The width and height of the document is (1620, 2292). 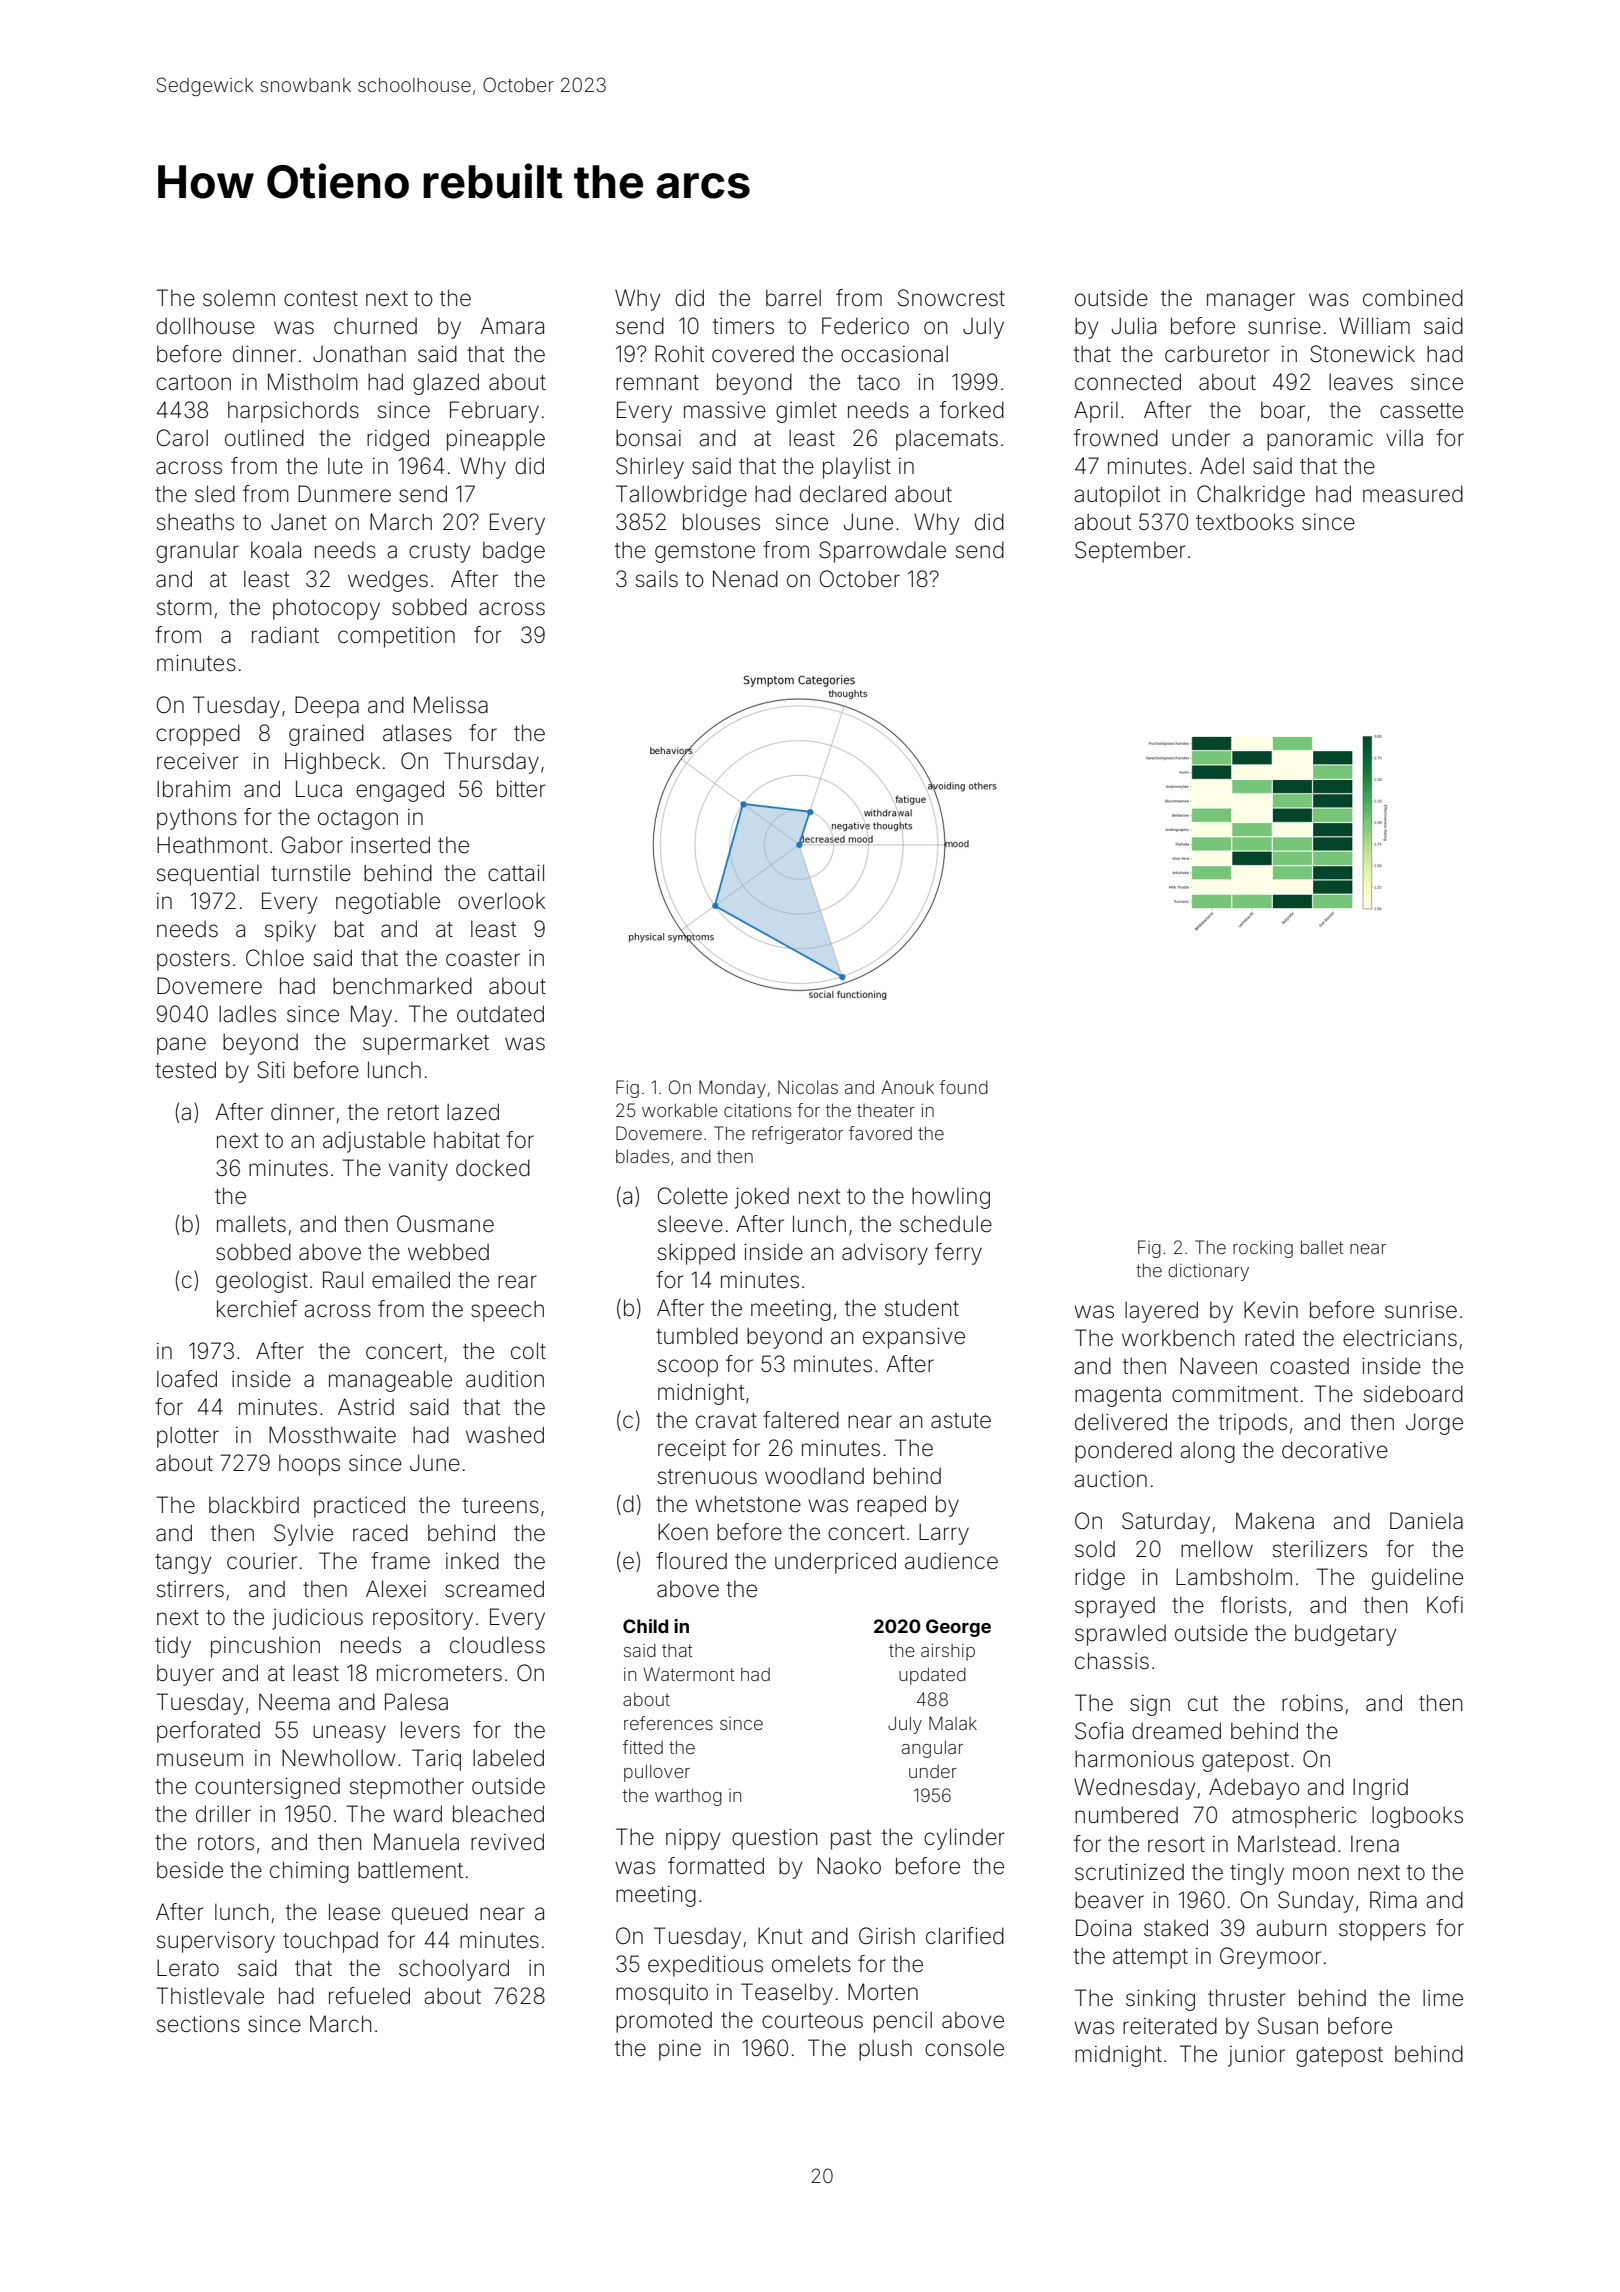 I want to click on measured, so click(x=1413, y=494).
